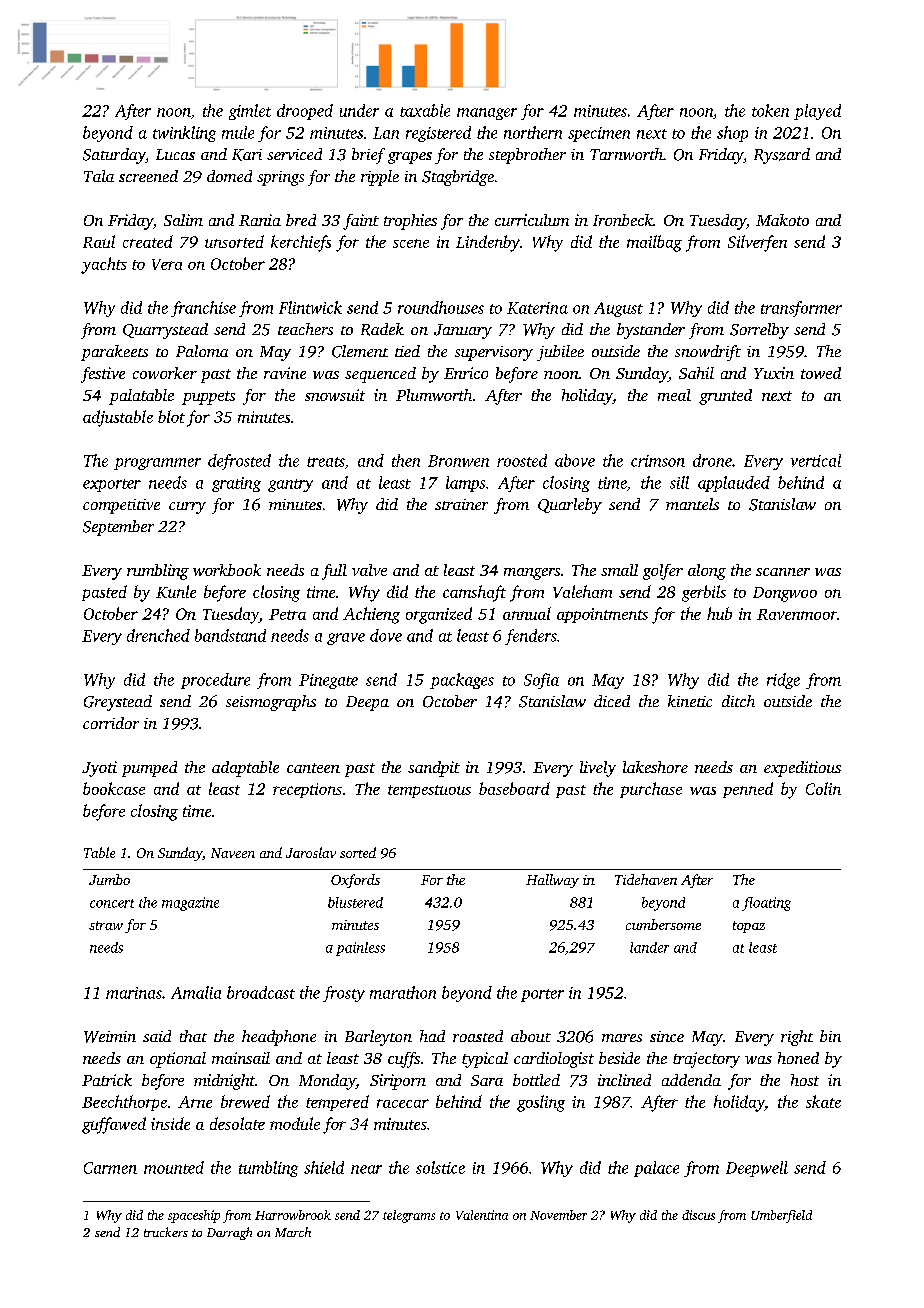  I want to click on Valentina, so click(482, 1215).
